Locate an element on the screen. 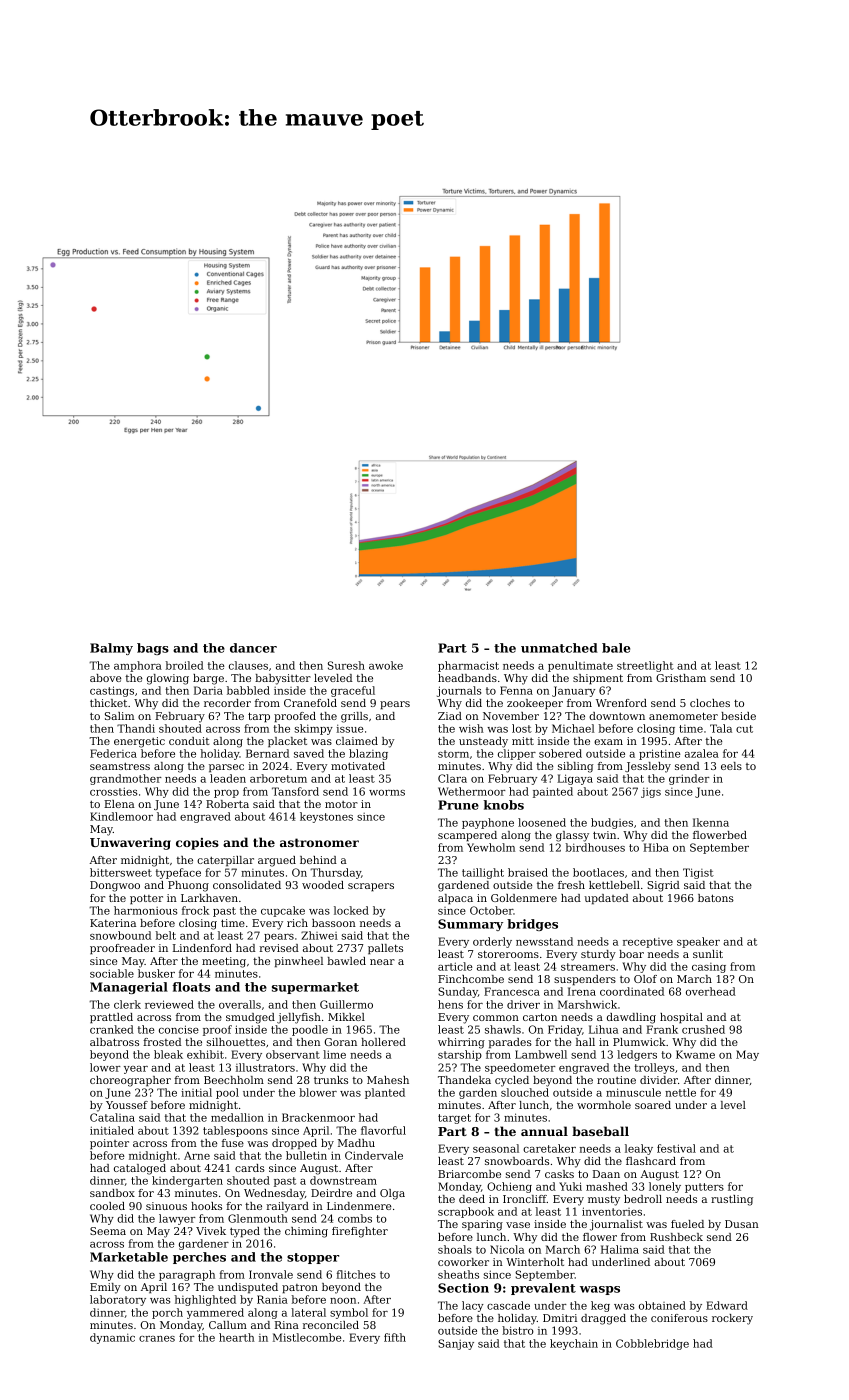 The image size is (849, 1400). belt is located at coordinates (166, 935).
